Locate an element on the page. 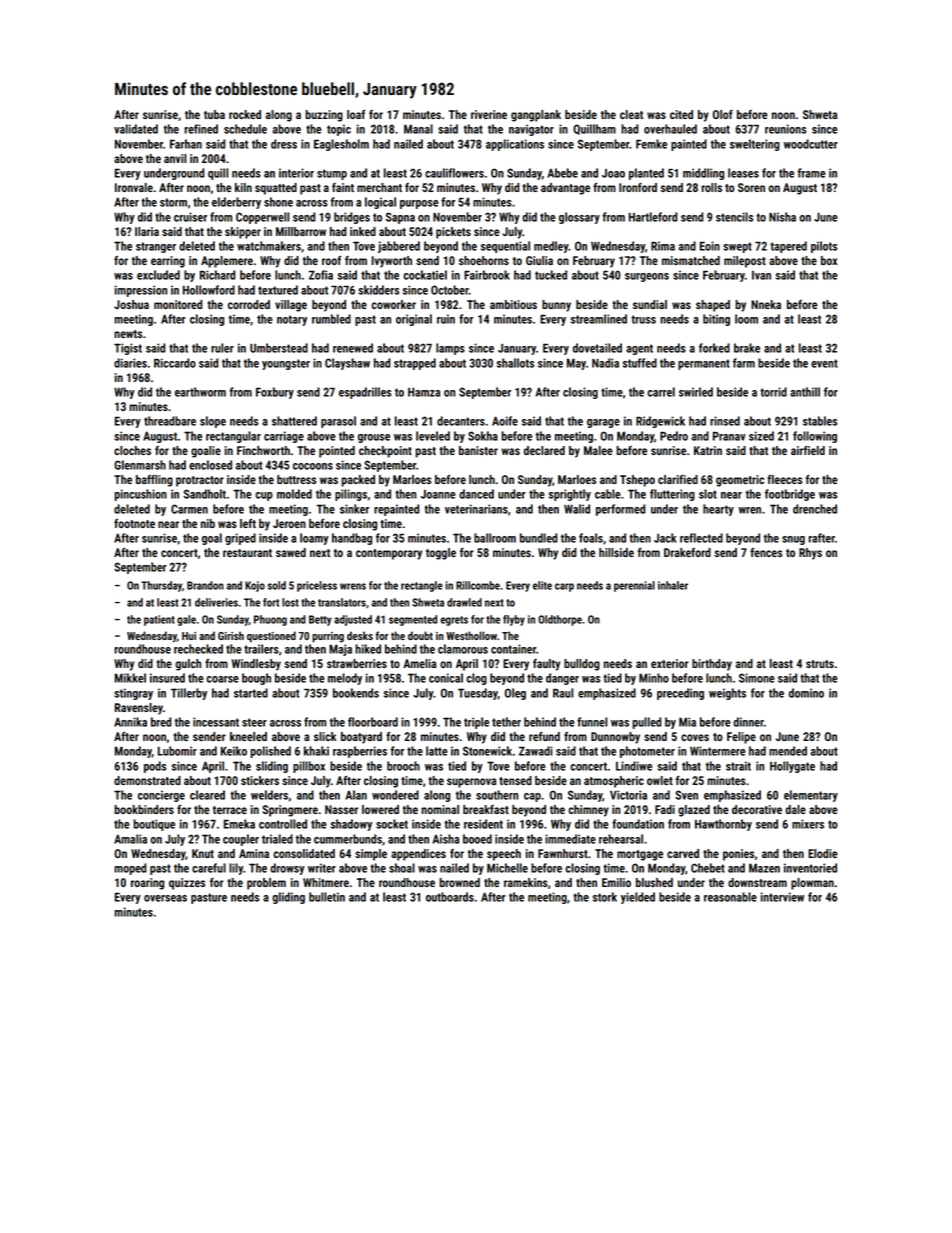 This image has width=952, height=1233. atmospheric is located at coordinates (614, 782).
